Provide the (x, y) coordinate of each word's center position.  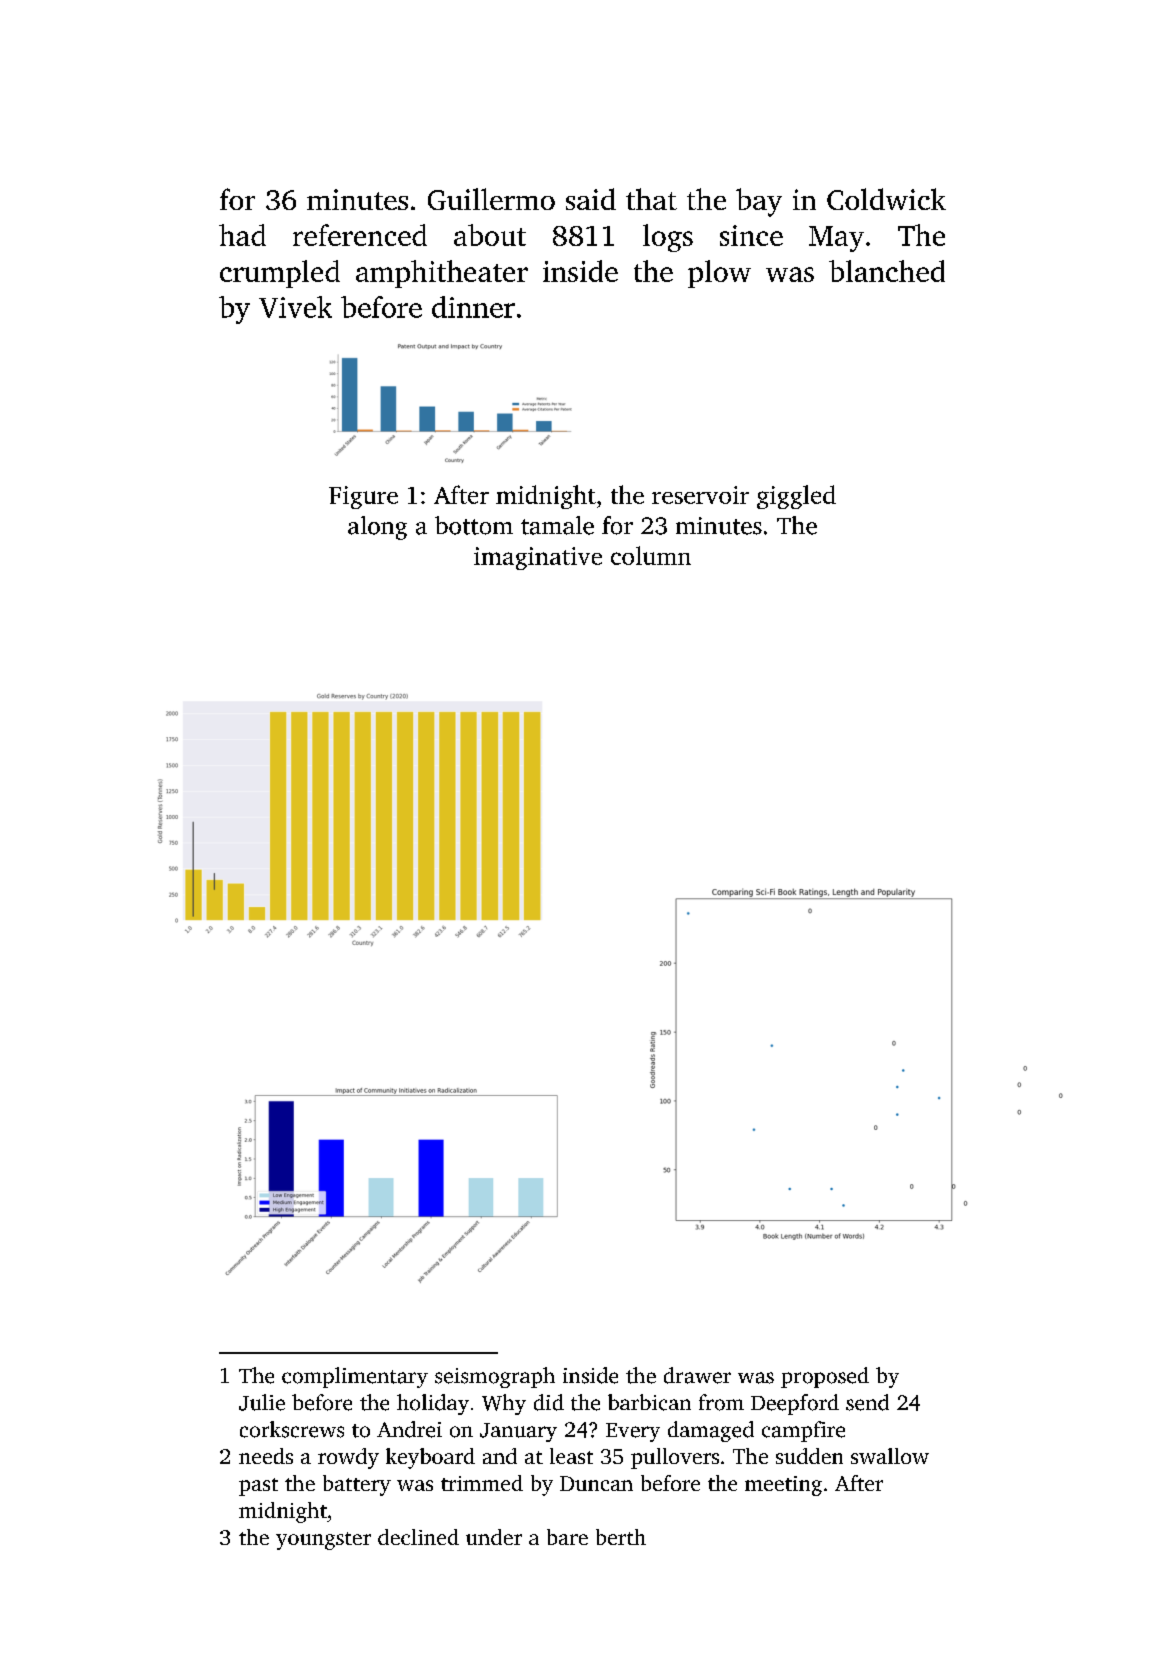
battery (357, 1485)
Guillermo (491, 199)
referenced (360, 235)
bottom (474, 525)
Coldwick (886, 199)
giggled (796, 497)
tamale (557, 525)
